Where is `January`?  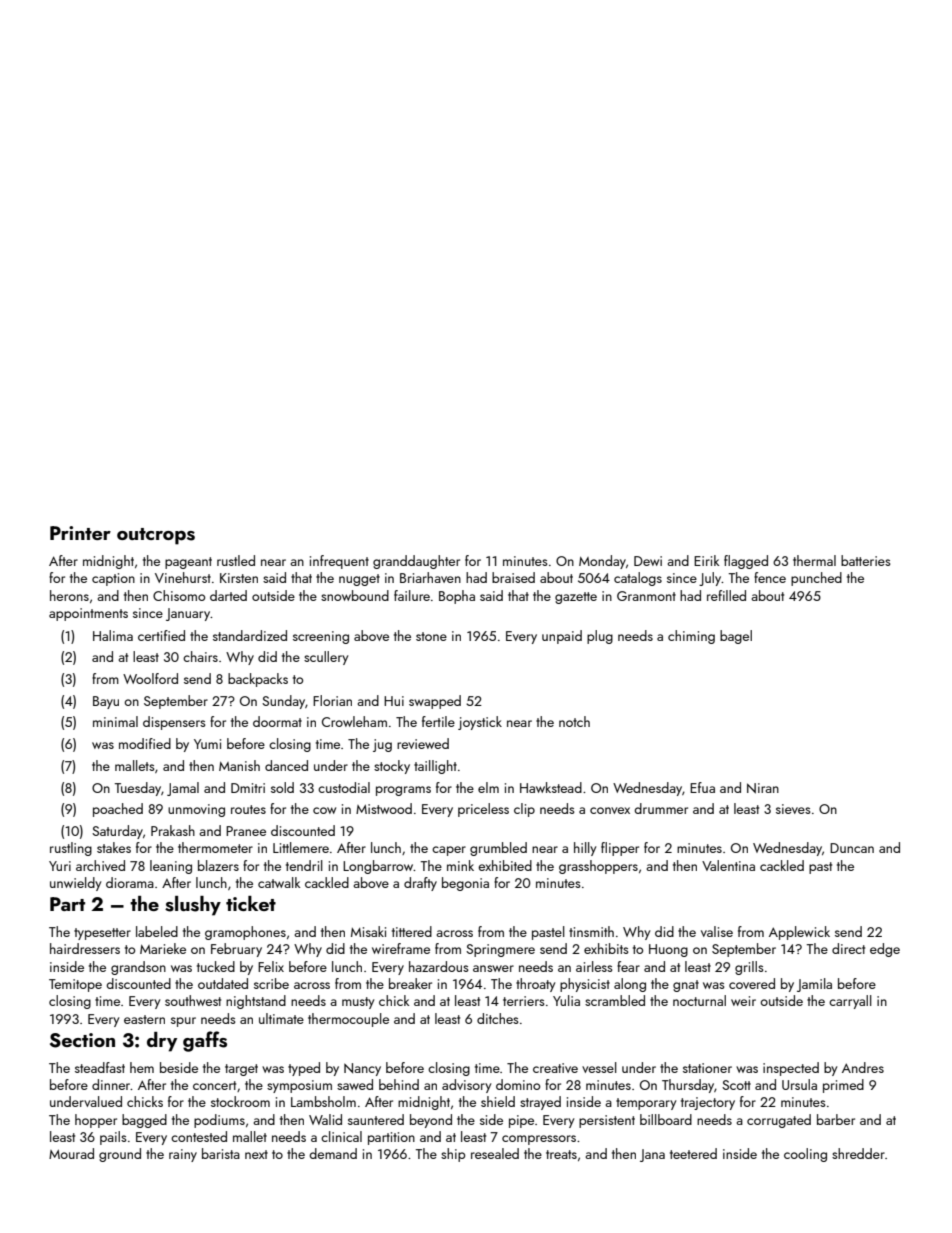 January is located at coordinates (188, 614).
